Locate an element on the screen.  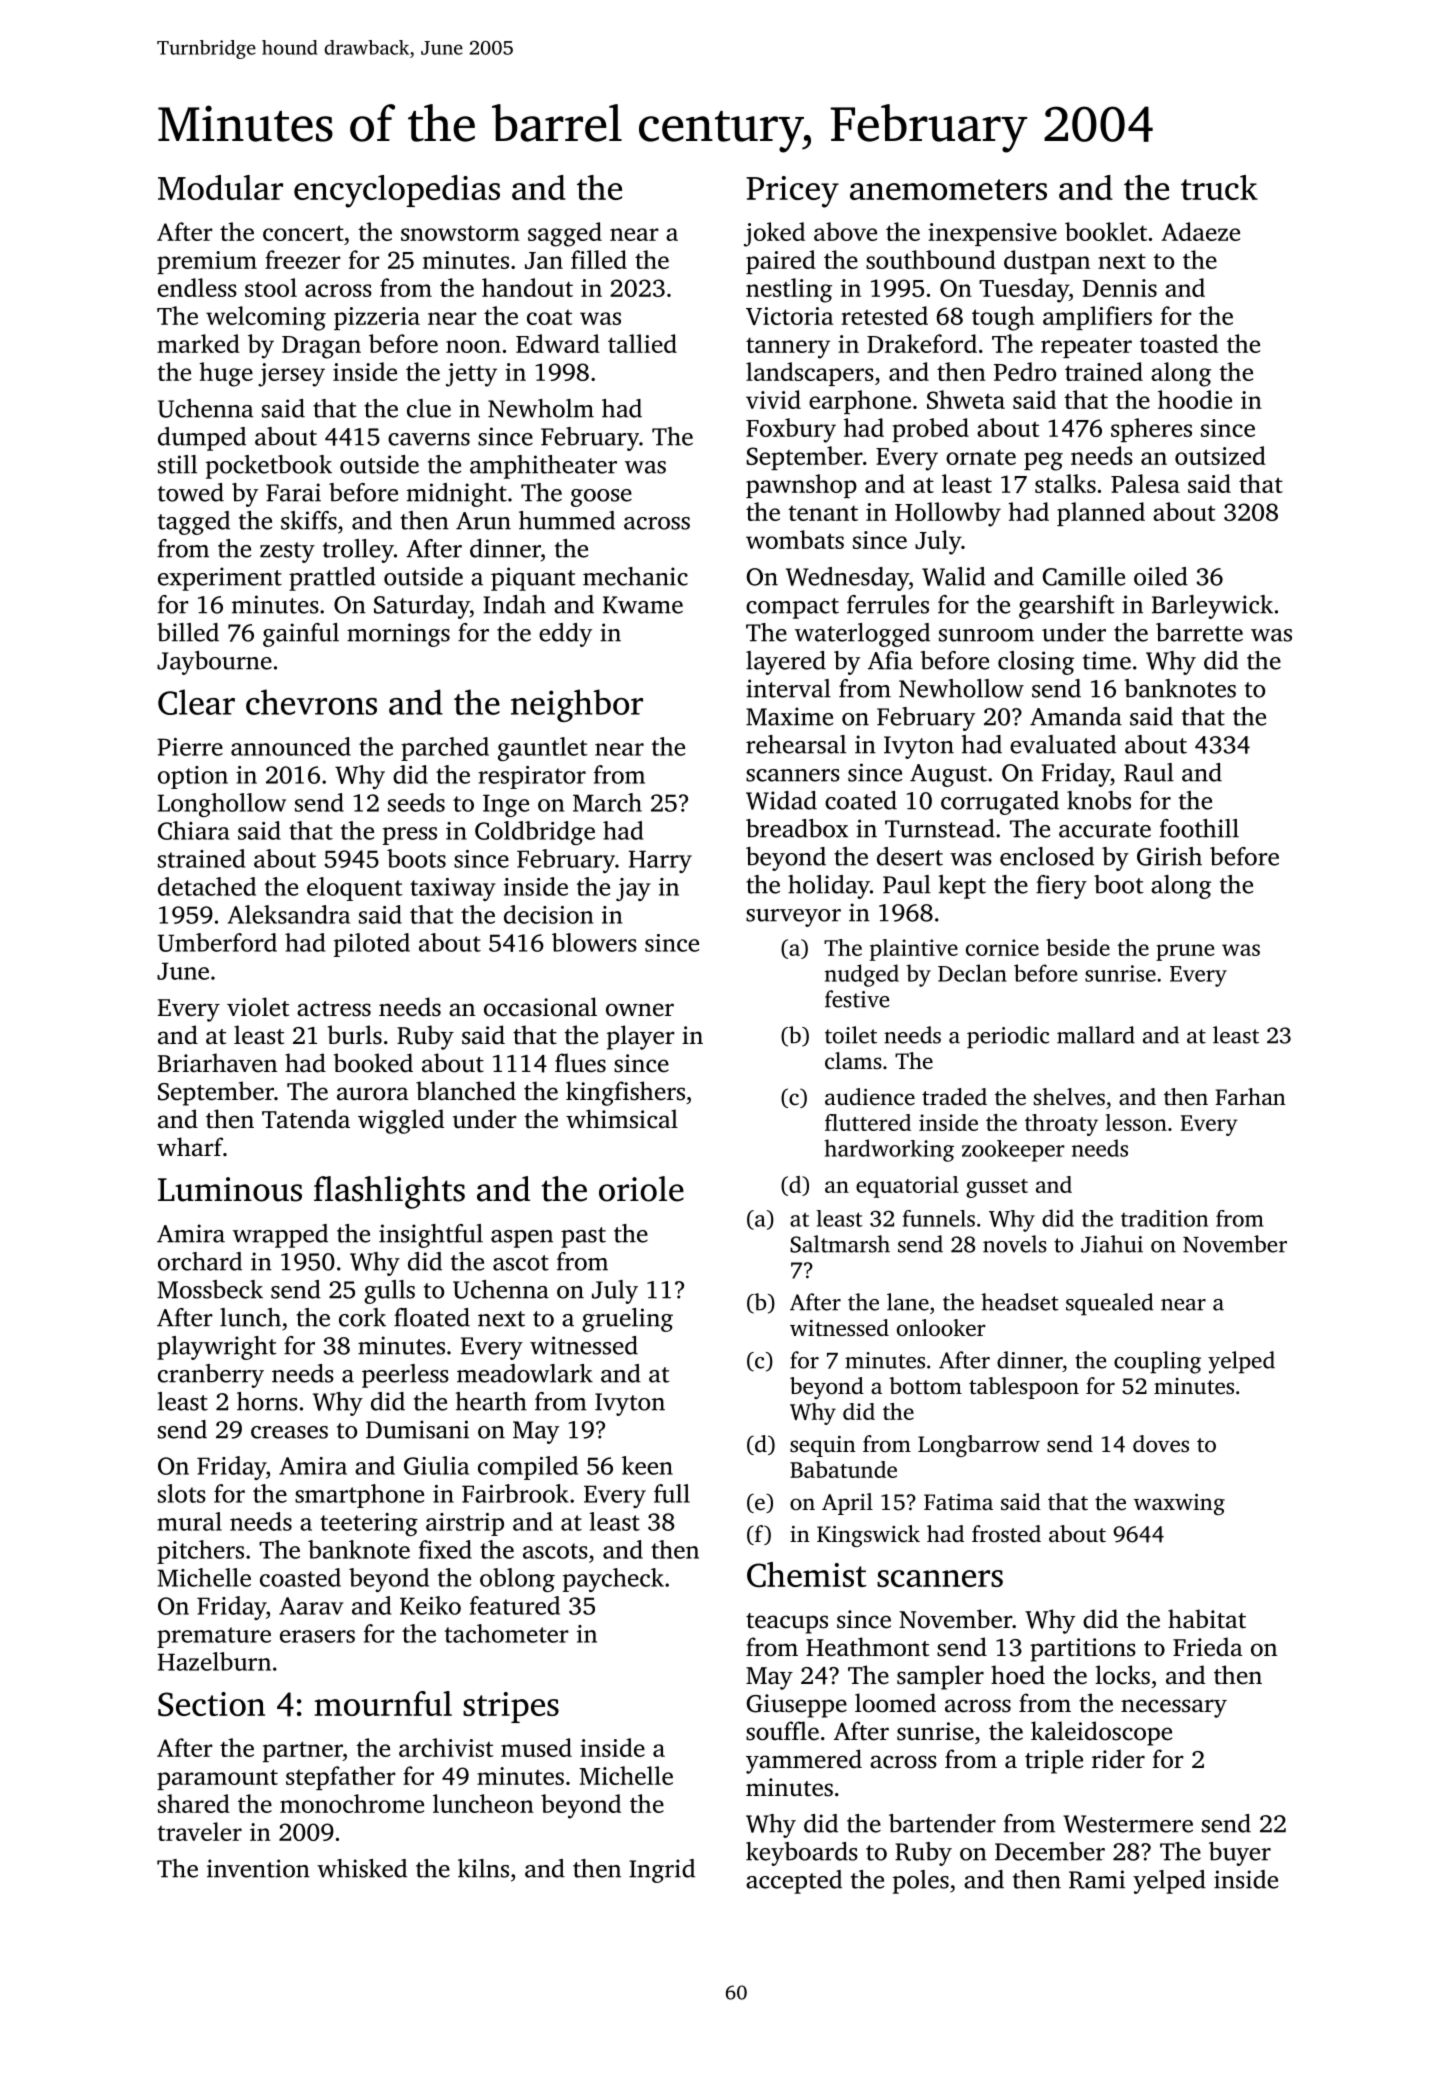
Pricey is located at coordinates (792, 192).
